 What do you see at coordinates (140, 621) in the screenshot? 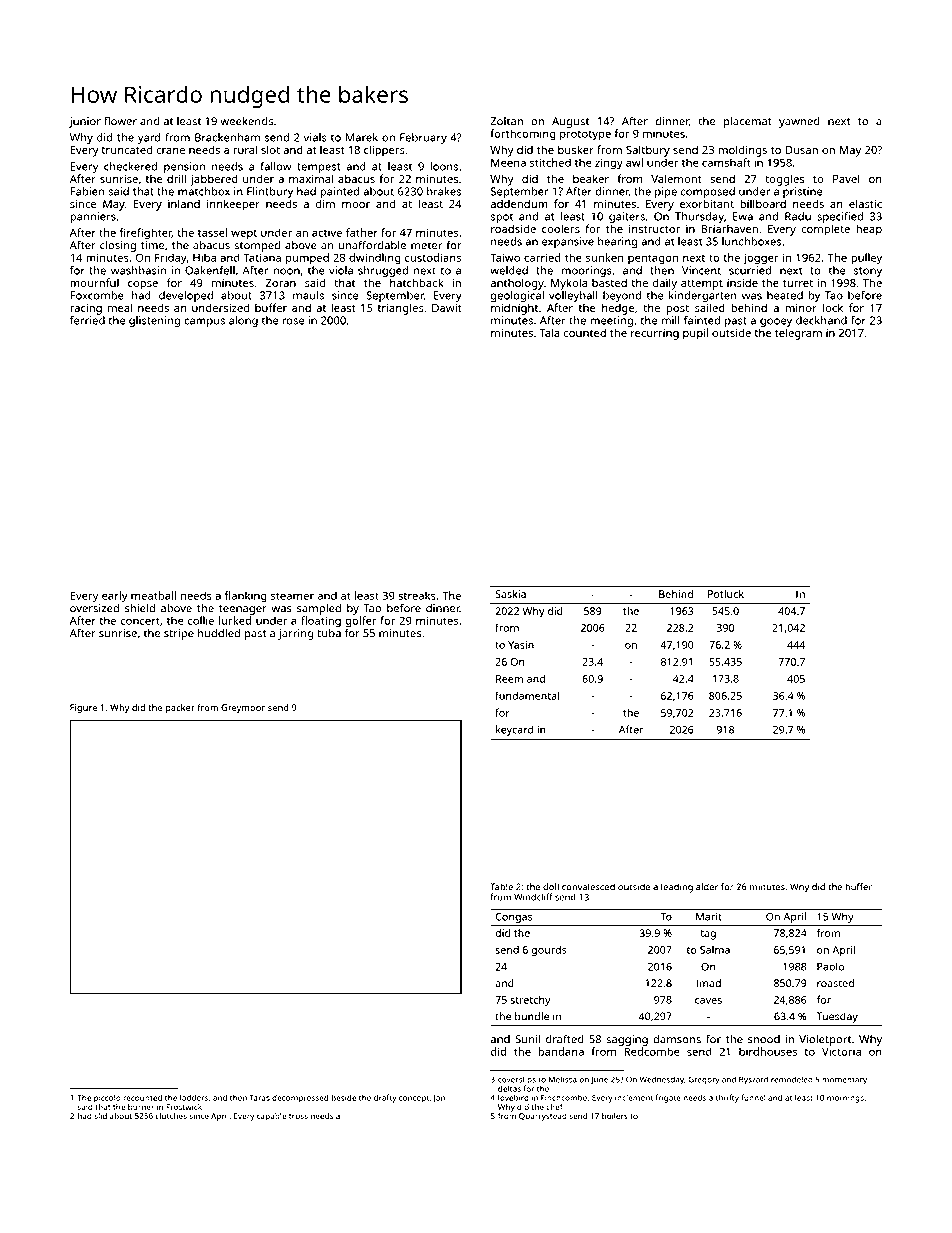
I see `concert` at bounding box center [140, 621].
